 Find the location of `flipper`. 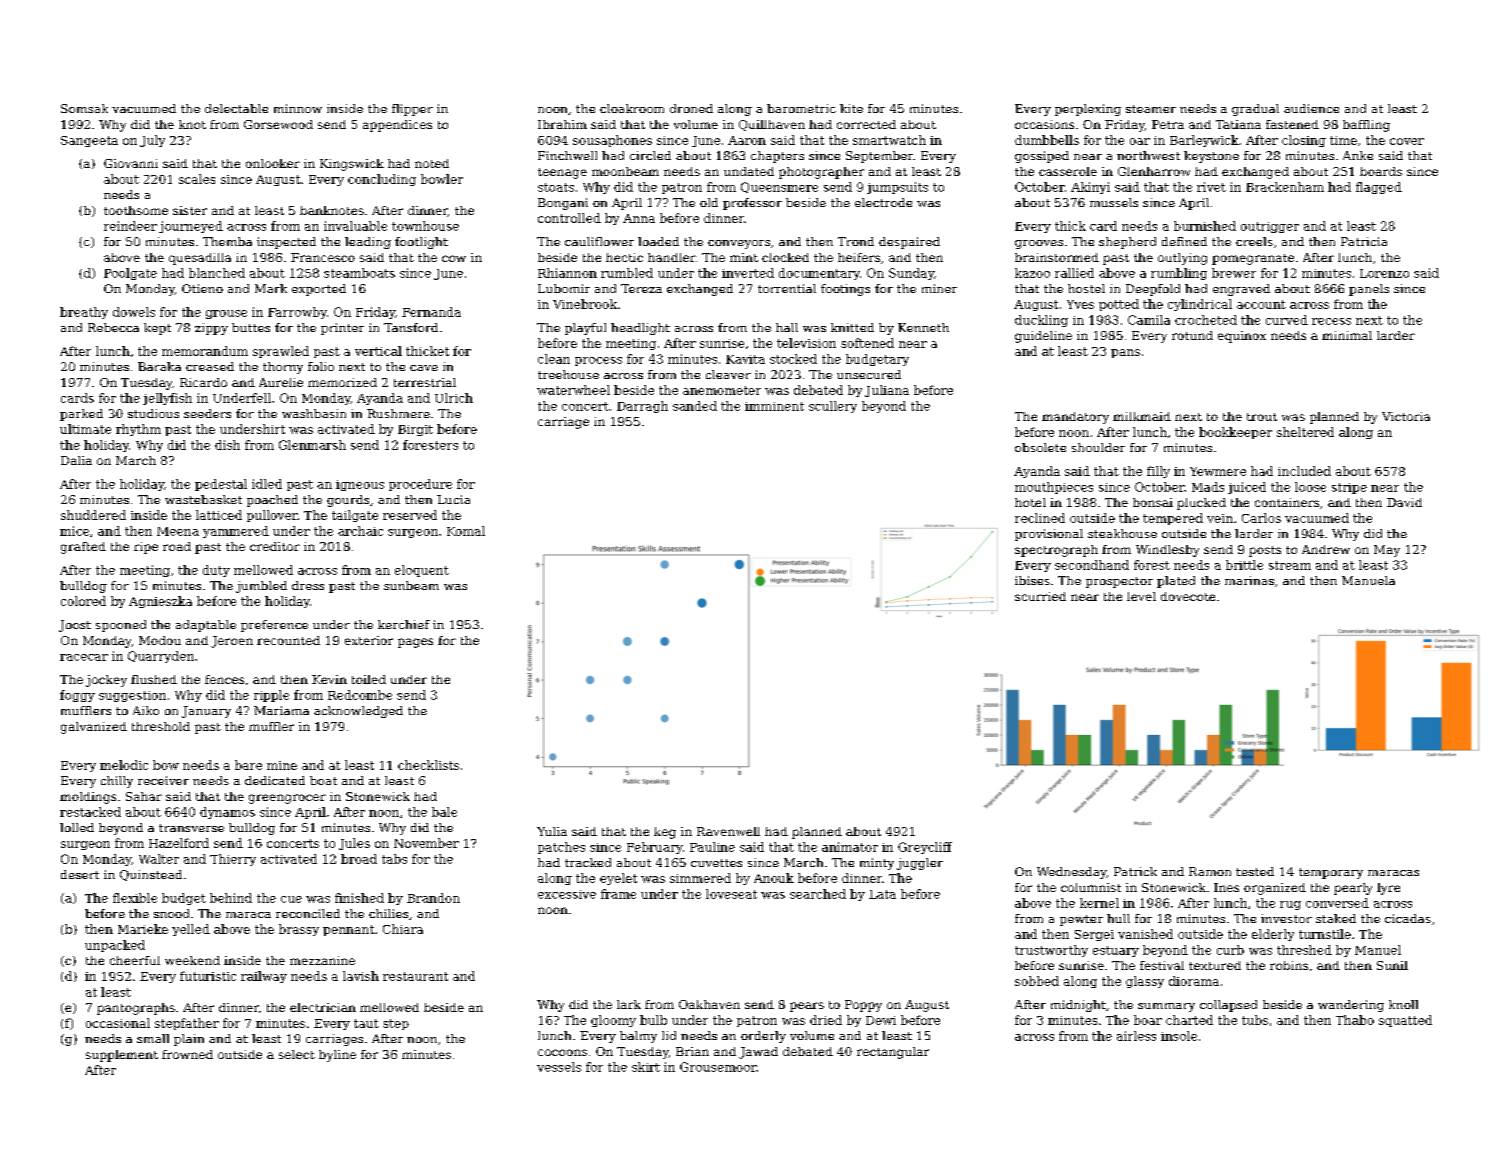

flipper is located at coordinates (412, 110).
